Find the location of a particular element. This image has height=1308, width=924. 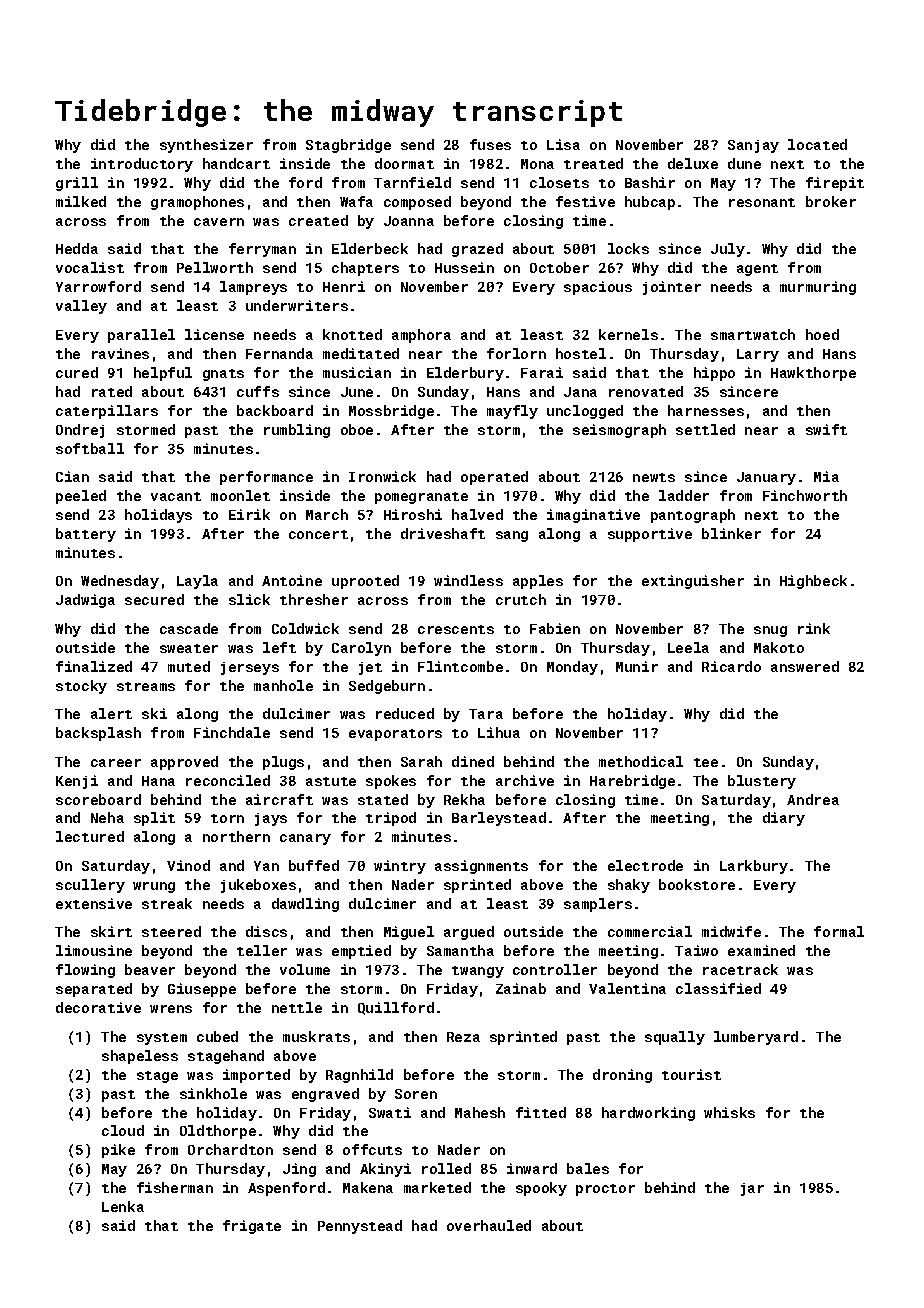

dined is located at coordinates (473, 761).
